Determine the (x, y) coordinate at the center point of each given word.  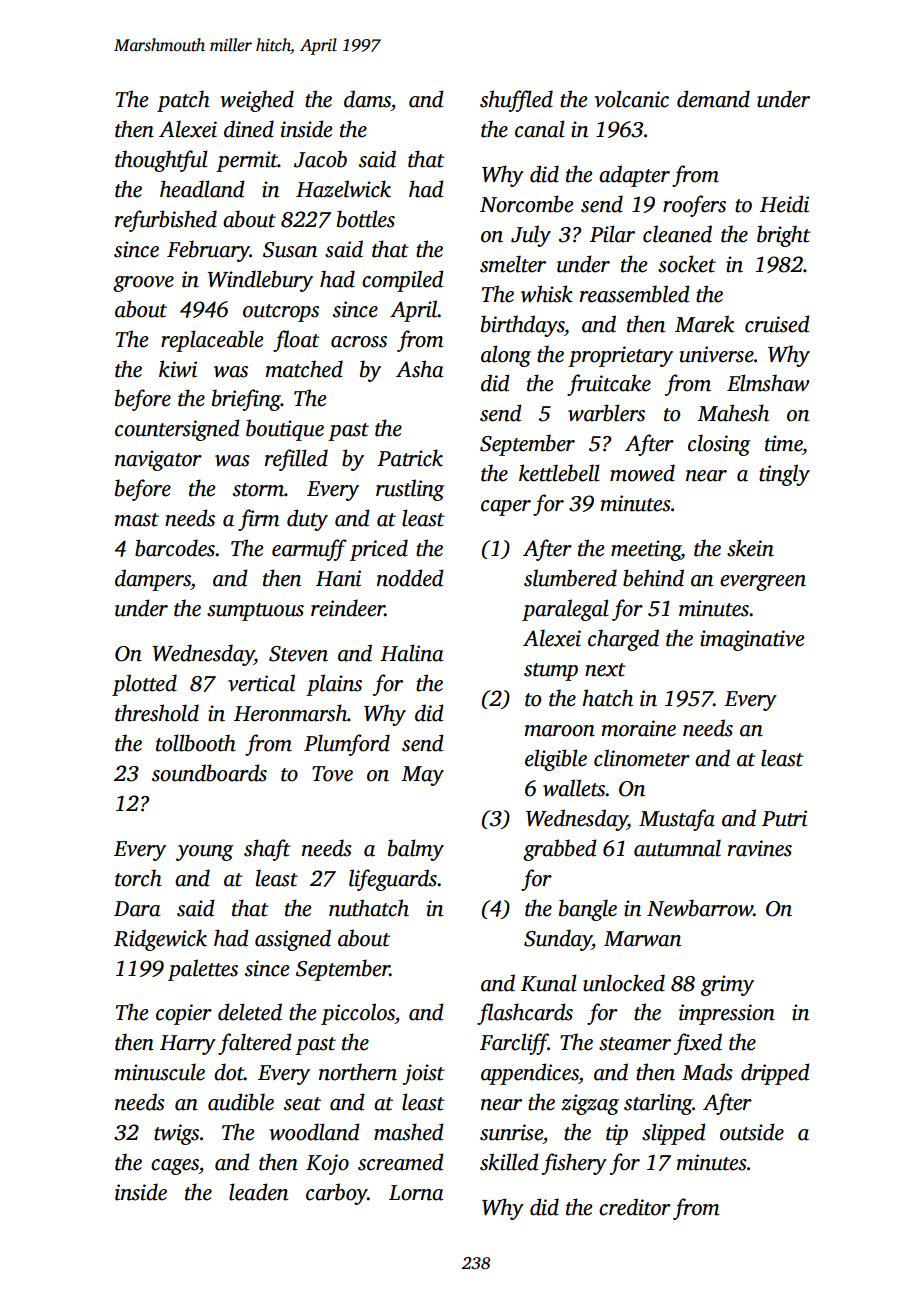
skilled (509, 1162)
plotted (144, 685)
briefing (246, 400)
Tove (332, 774)
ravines (760, 848)
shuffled (516, 101)
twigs (176, 1134)
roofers (694, 206)
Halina (412, 653)
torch (138, 878)
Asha (420, 369)
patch (183, 101)
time (783, 443)
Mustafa (677, 820)
